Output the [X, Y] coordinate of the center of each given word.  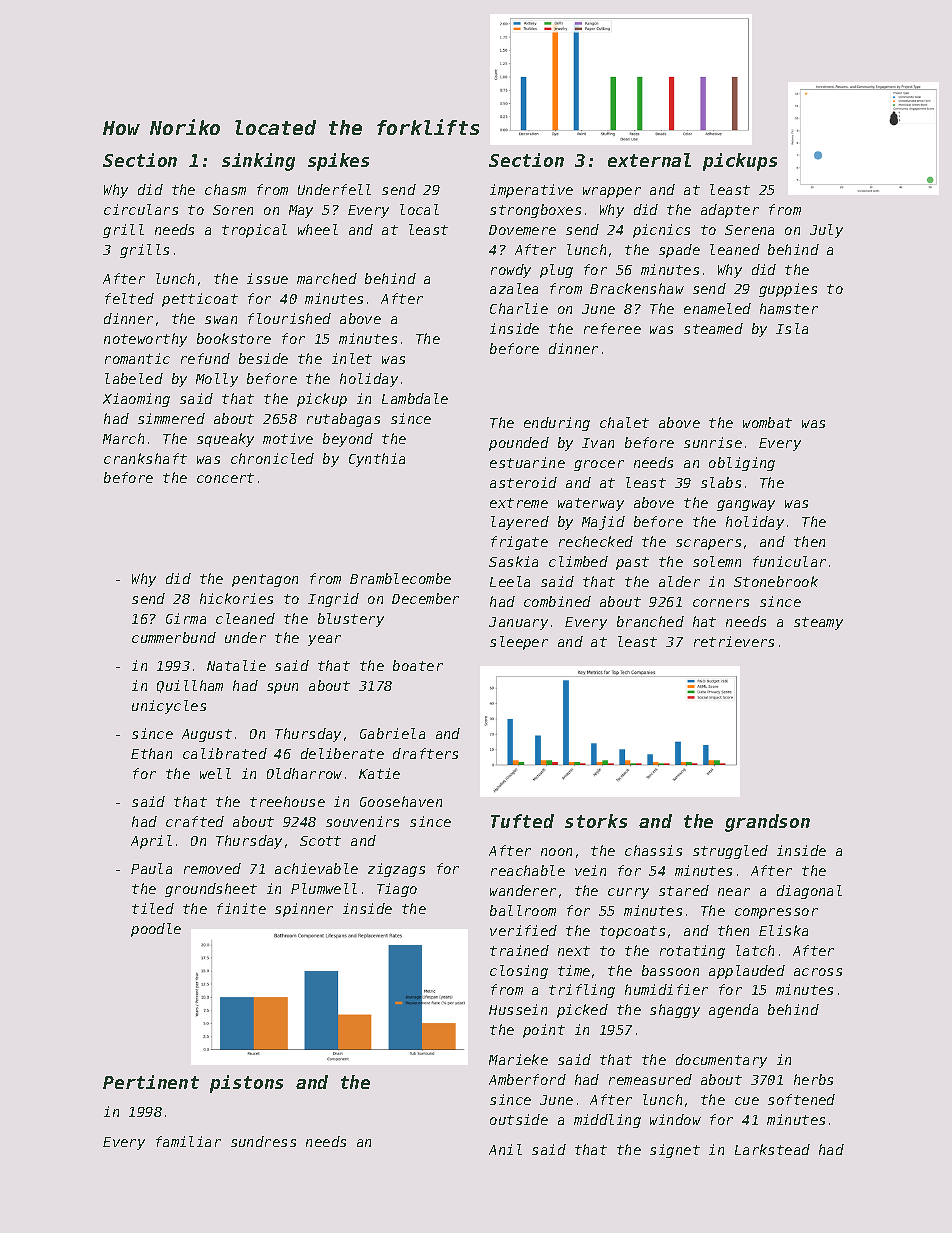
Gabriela [392, 733]
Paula [151, 868]
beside [263, 358]
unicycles [169, 707]
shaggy [675, 1011]
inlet [352, 358]
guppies [788, 290]
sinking [258, 162]
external [649, 160]
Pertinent [151, 1082]
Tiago [397, 890]
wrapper [612, 192]
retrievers [734, 641]
